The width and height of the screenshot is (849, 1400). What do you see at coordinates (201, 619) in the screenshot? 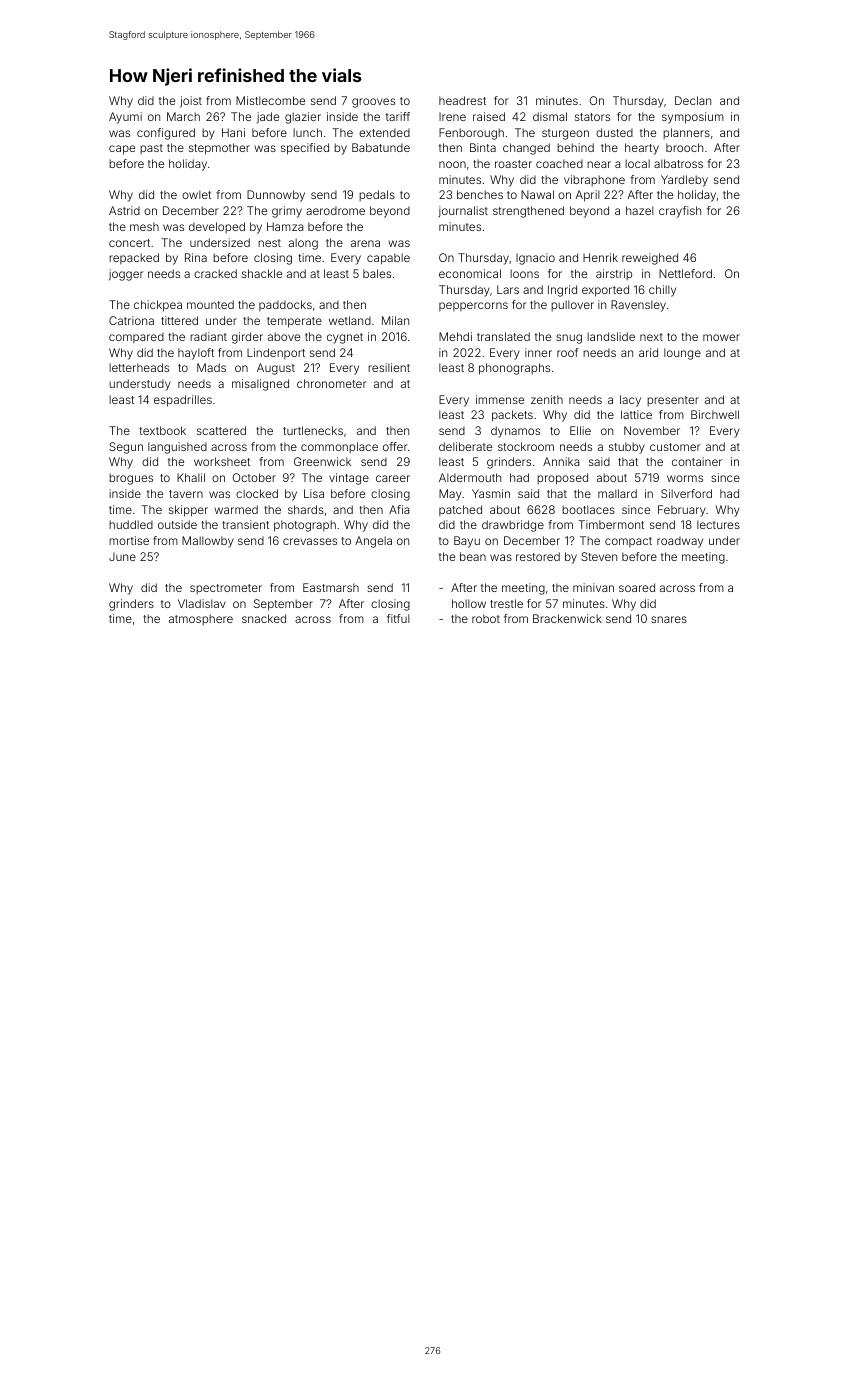
I see `atmosphere` at bounding box center [201, 619].
